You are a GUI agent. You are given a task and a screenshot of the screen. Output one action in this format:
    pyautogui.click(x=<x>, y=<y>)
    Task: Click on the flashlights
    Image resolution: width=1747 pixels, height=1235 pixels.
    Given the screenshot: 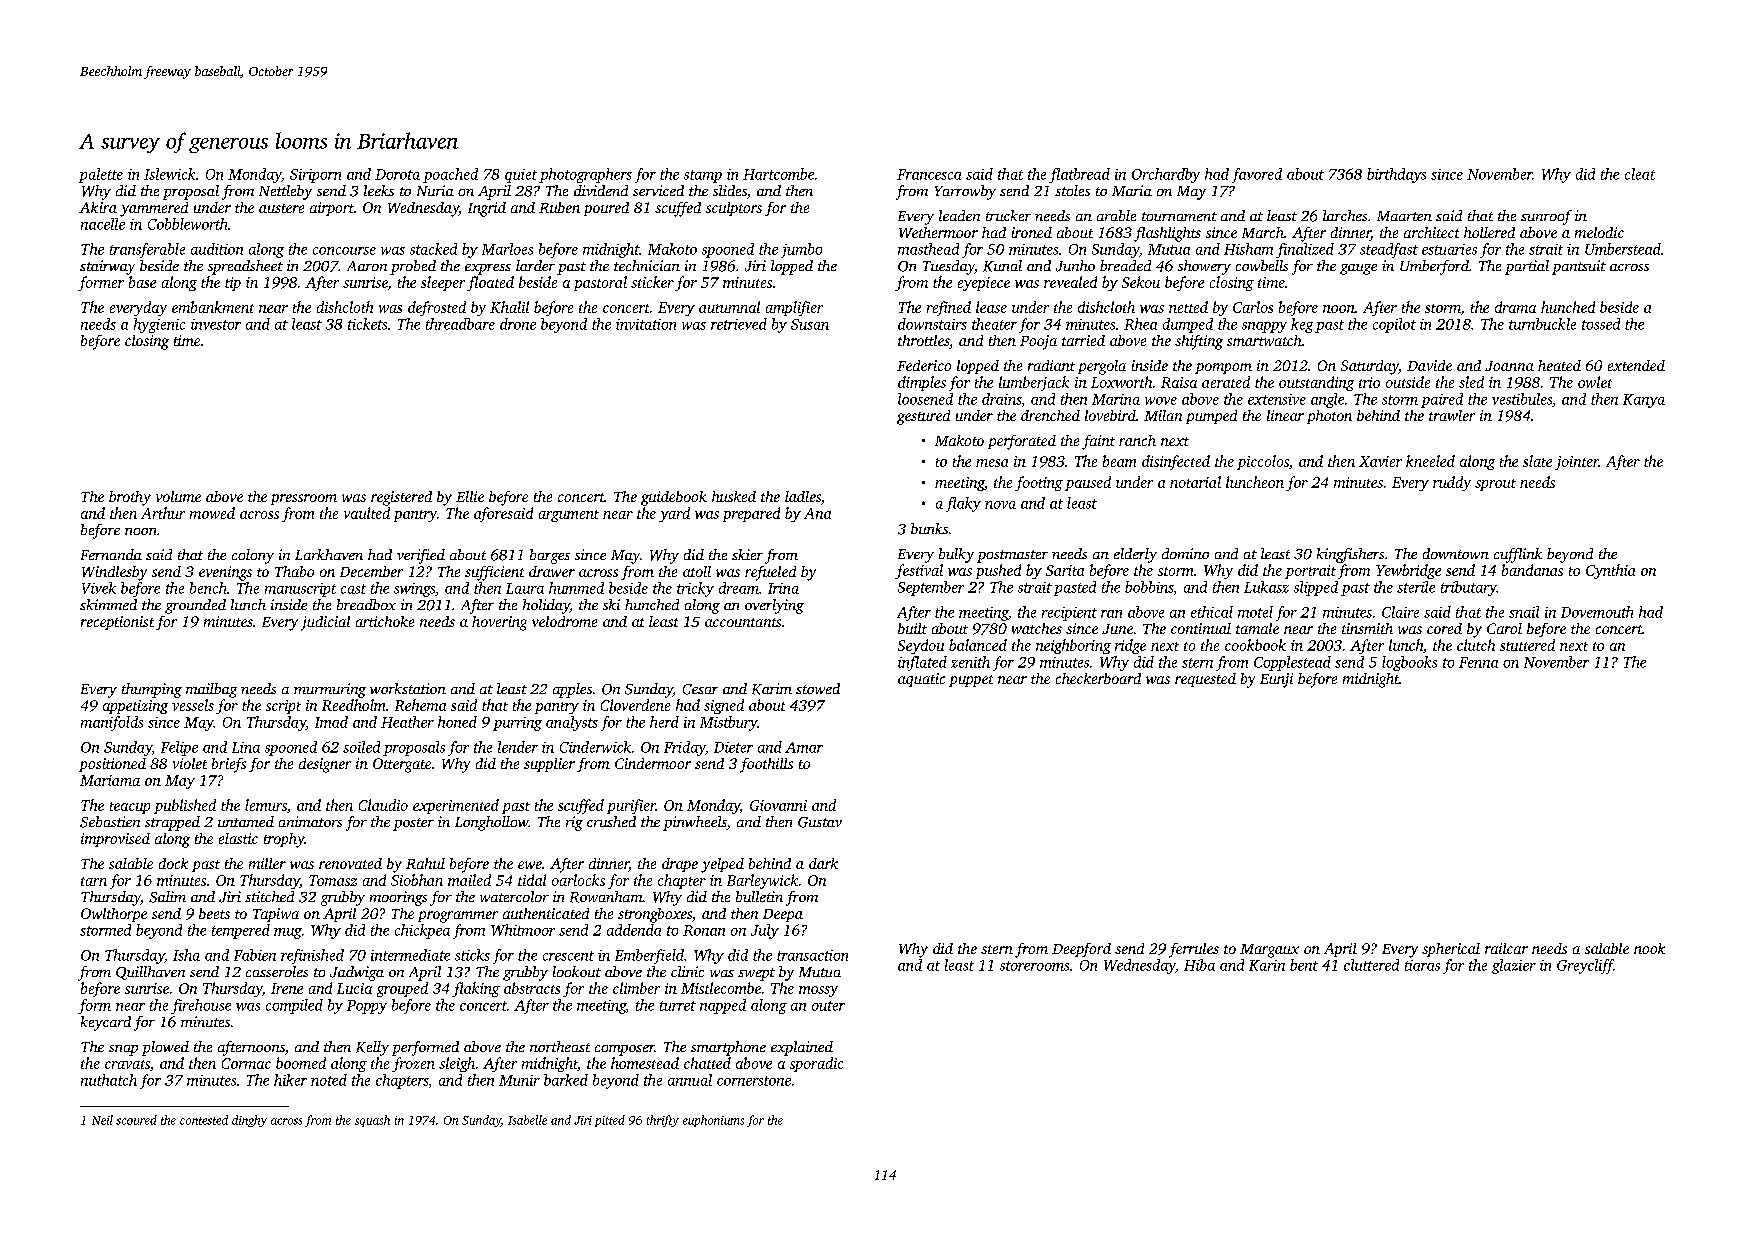 What is the action you would take?
    pyautogui.click(x=1167, y=234)
